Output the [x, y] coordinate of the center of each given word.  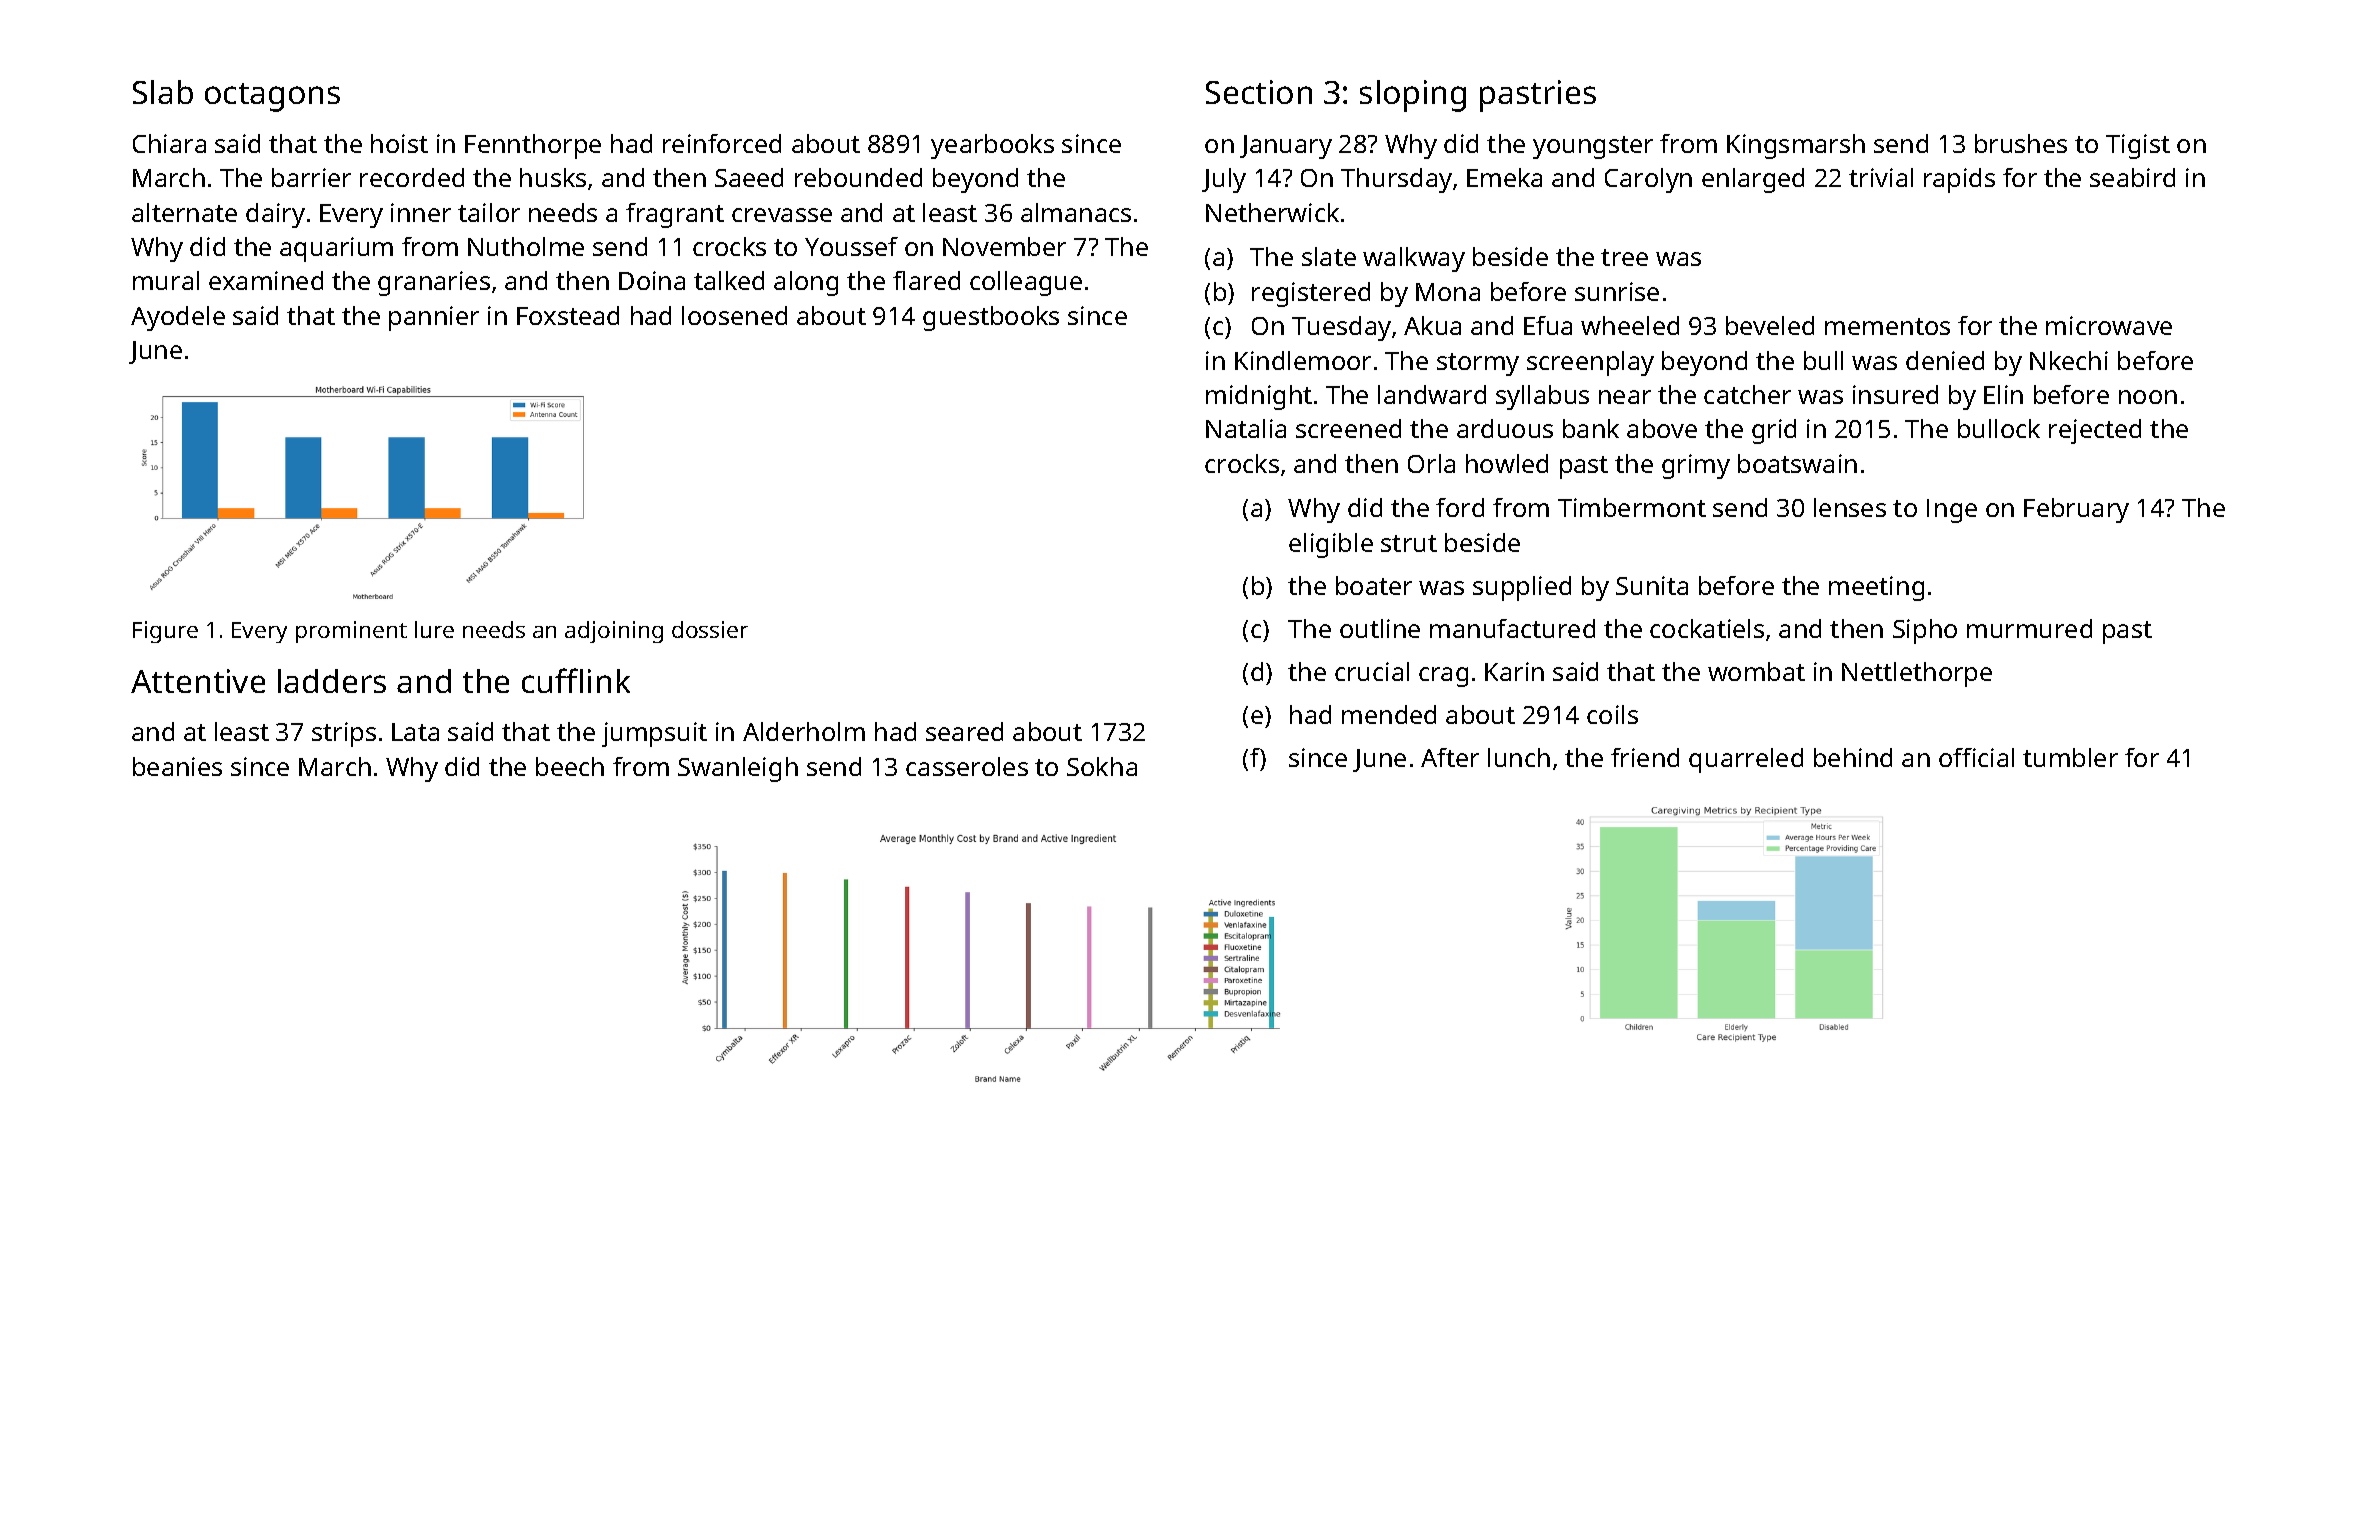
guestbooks [991, 318]
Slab [163, 92]
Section [1259, 92]
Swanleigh [738, 769]
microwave [2109, 325]
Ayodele [178, 318]
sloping [1413, 96]
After [1450, 757]
